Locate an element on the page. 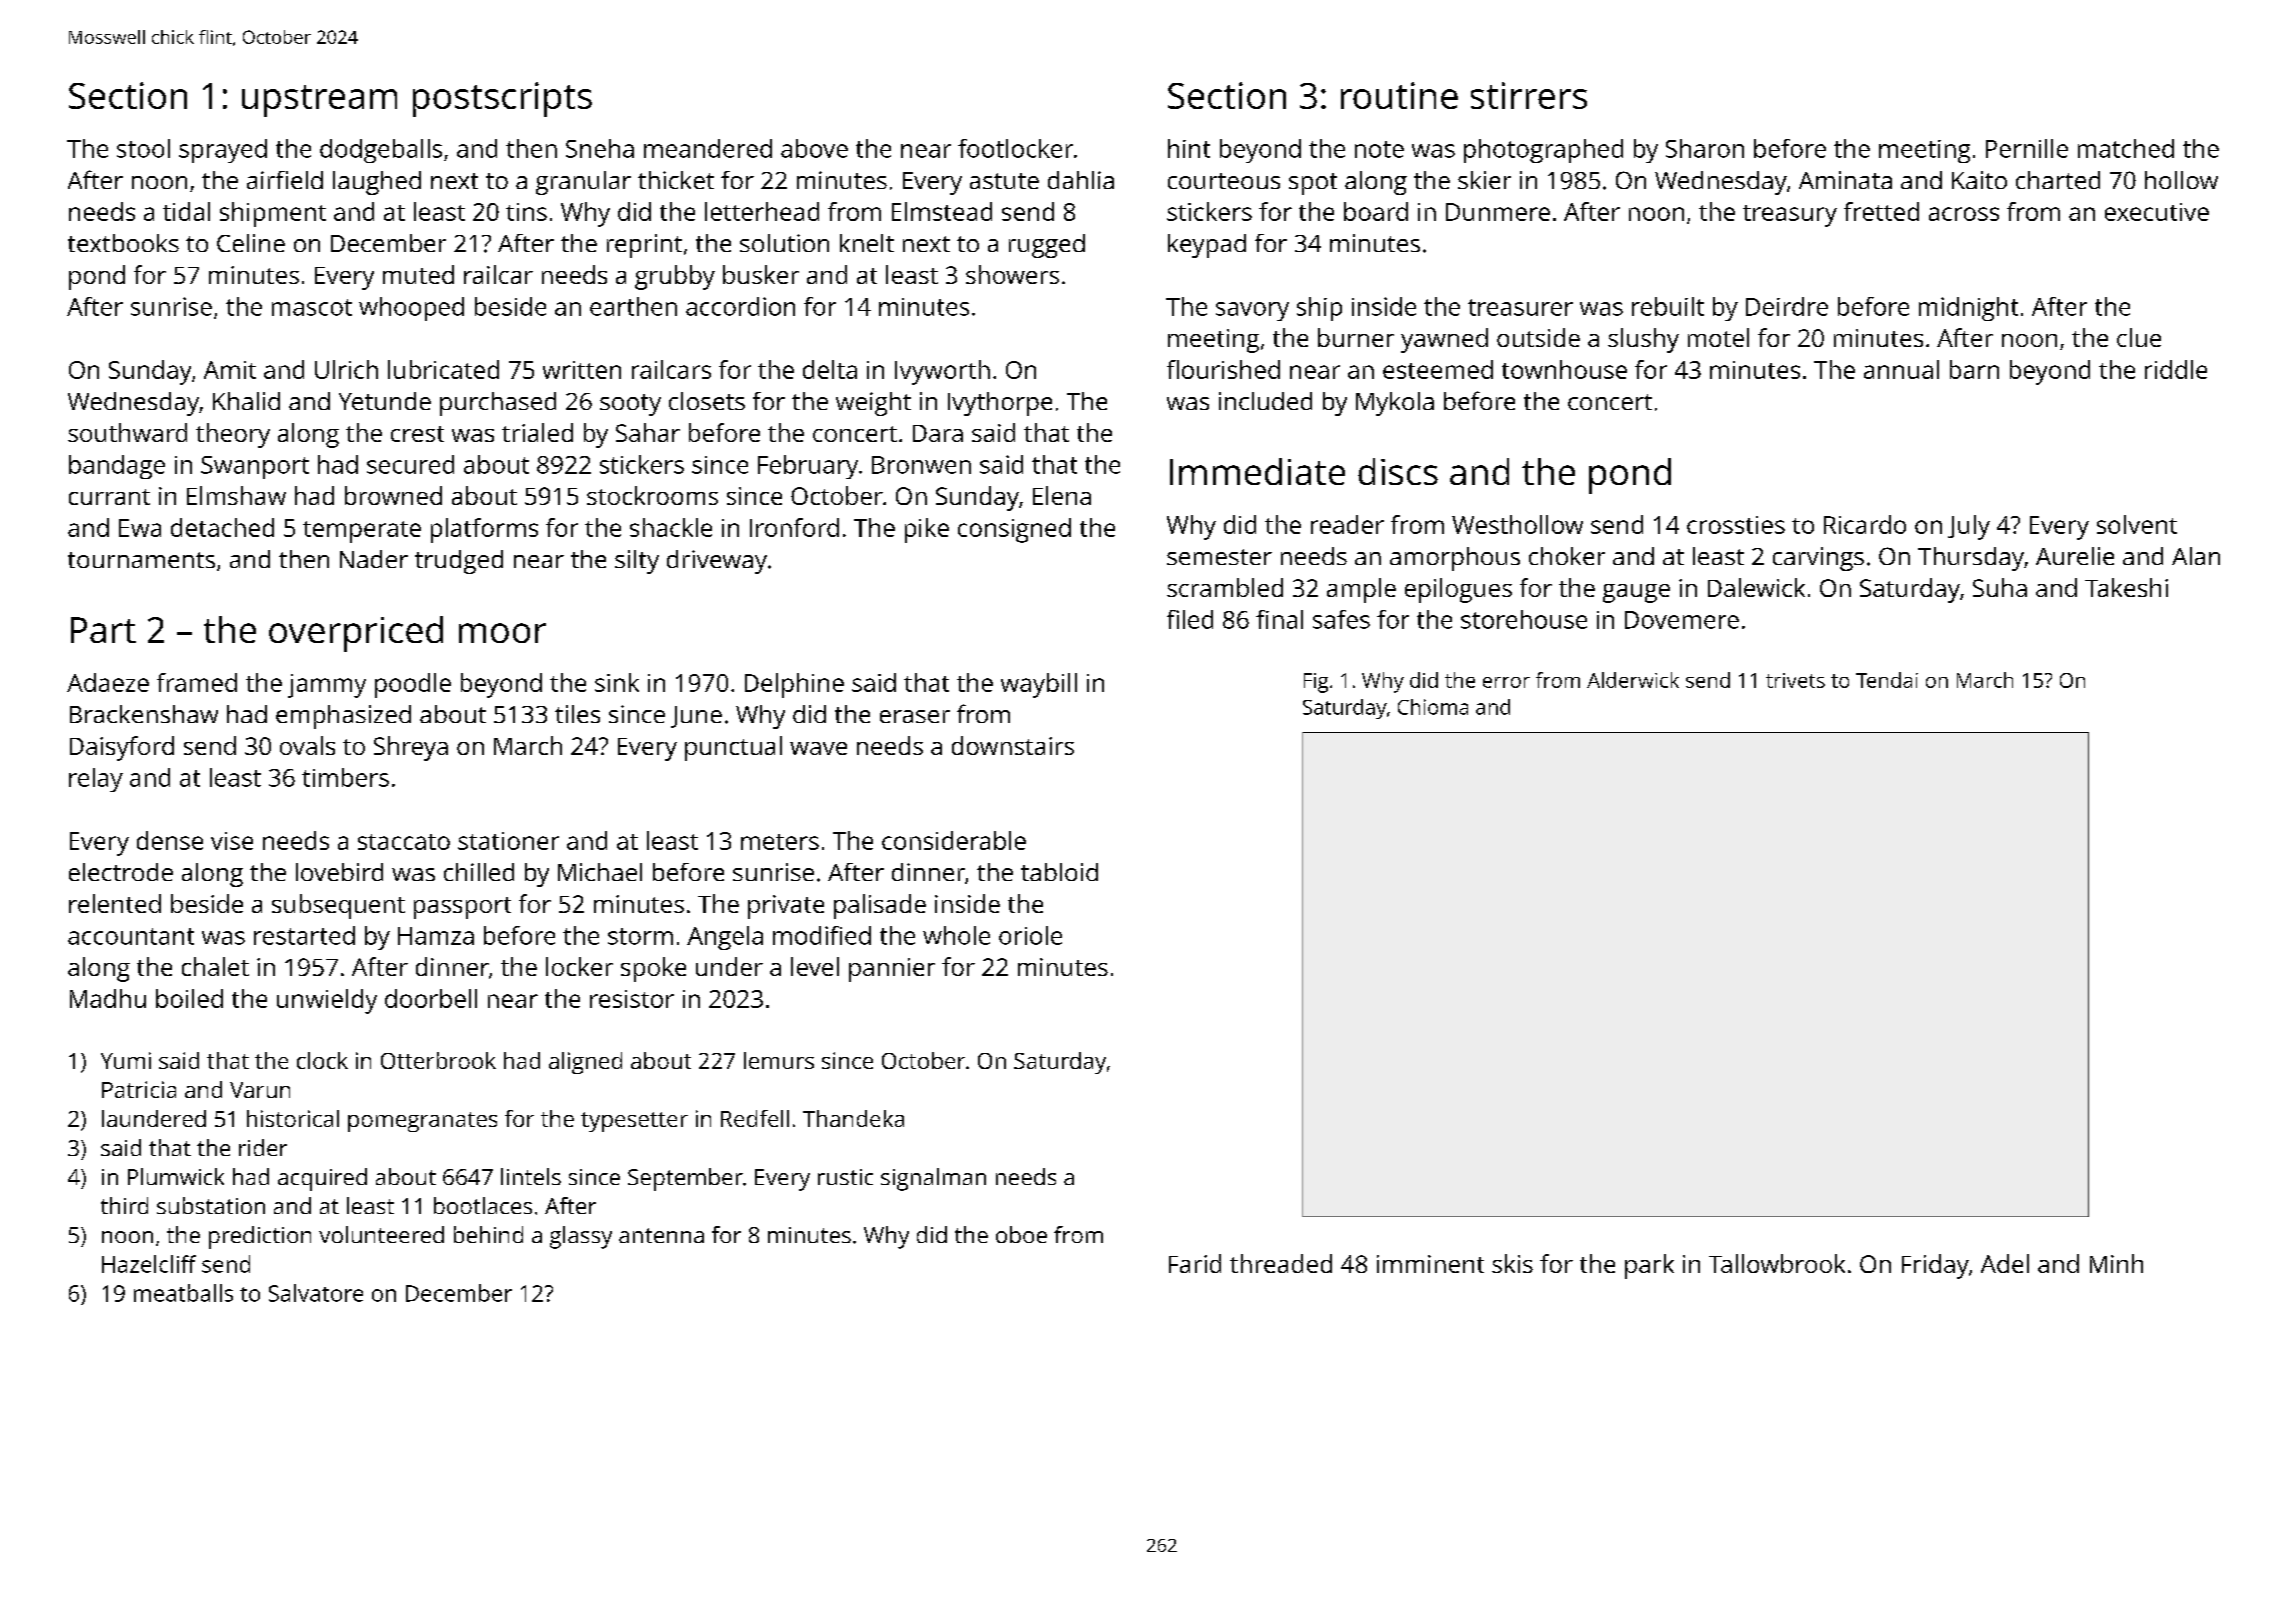  stockrooms is located at coordinates (652, 495).
